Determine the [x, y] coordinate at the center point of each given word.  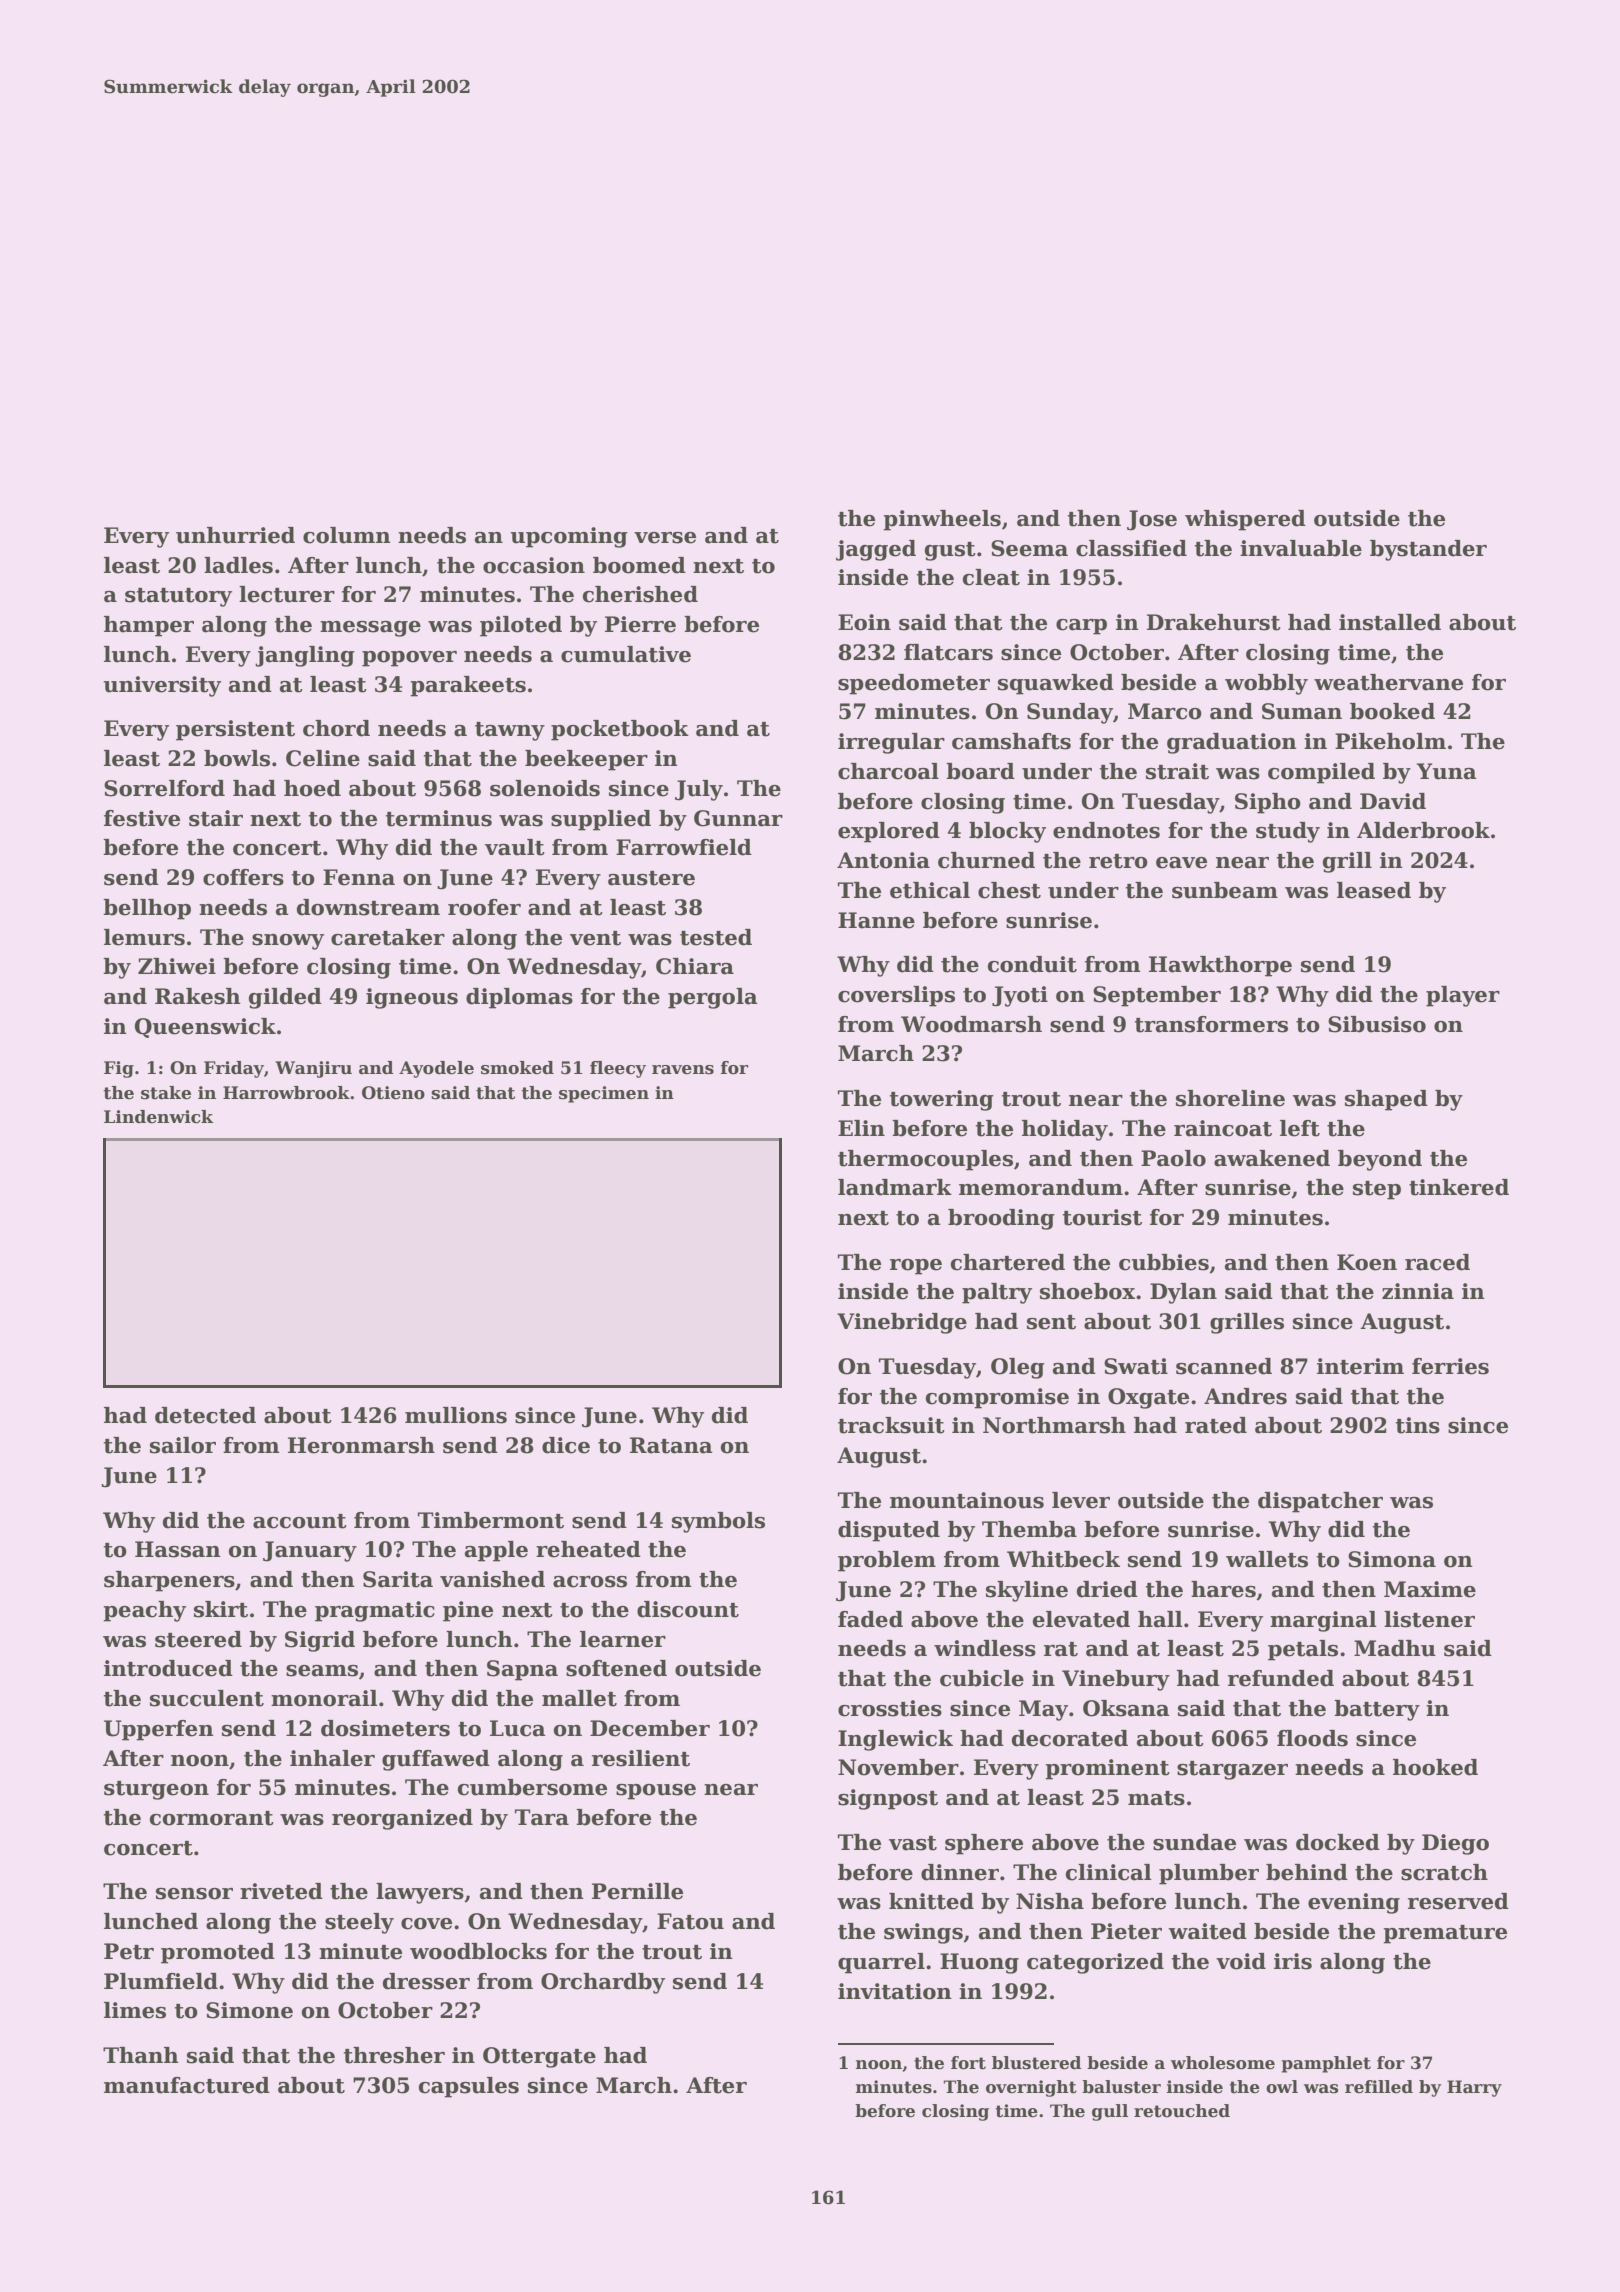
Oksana [1126, 1708]
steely [359, 1923]
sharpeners [169, 1581]
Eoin [864, 622]
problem [887, 1561]
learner [623, 1639]
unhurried [235, 535]
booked [1392, 711]
